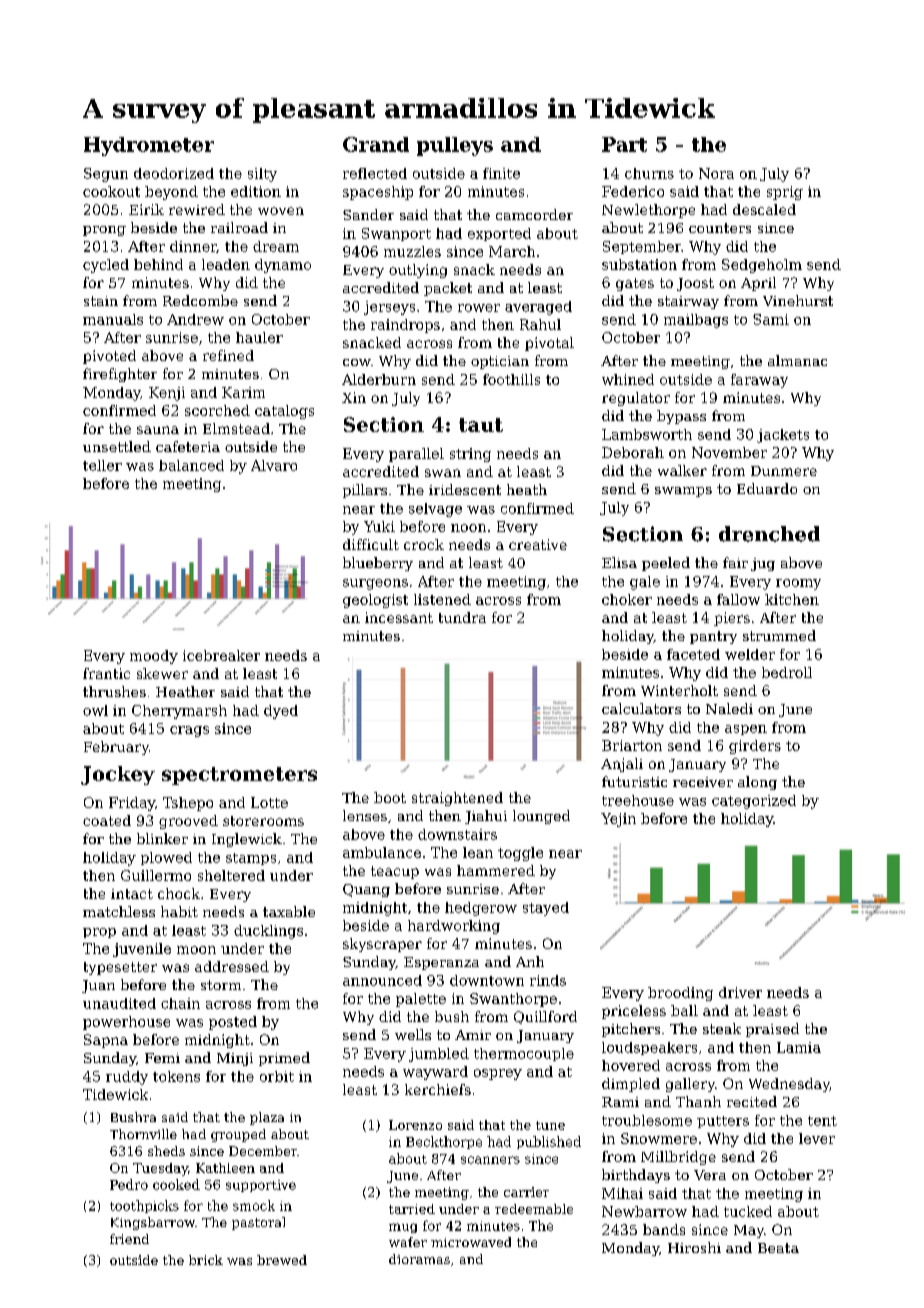 This screenshot has height=1308, width=924. What do you see at coordinates (196, 950) in the screenshot?
I see `moon` at bounding box center [196, 950].
